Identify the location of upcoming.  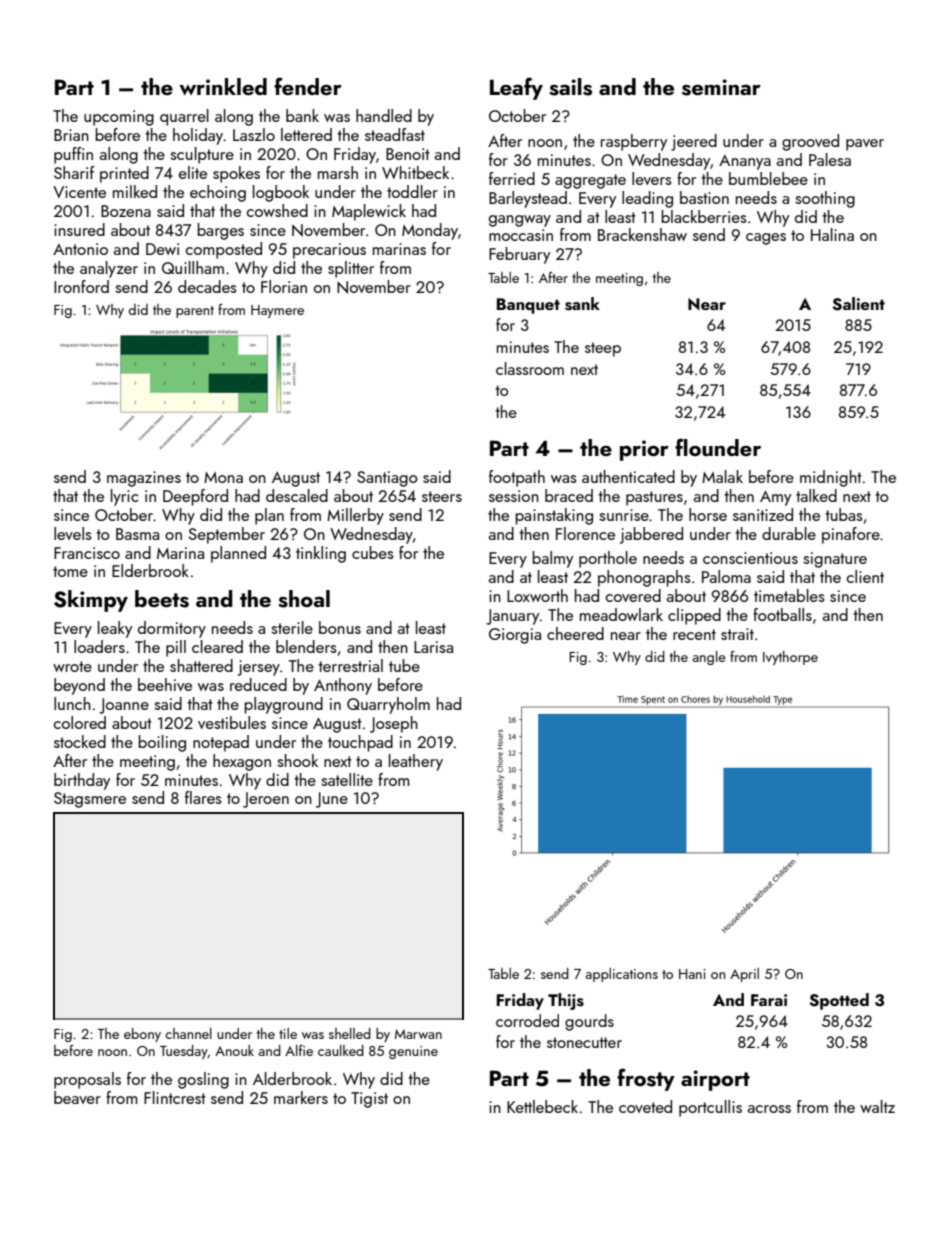
(119, 118).
